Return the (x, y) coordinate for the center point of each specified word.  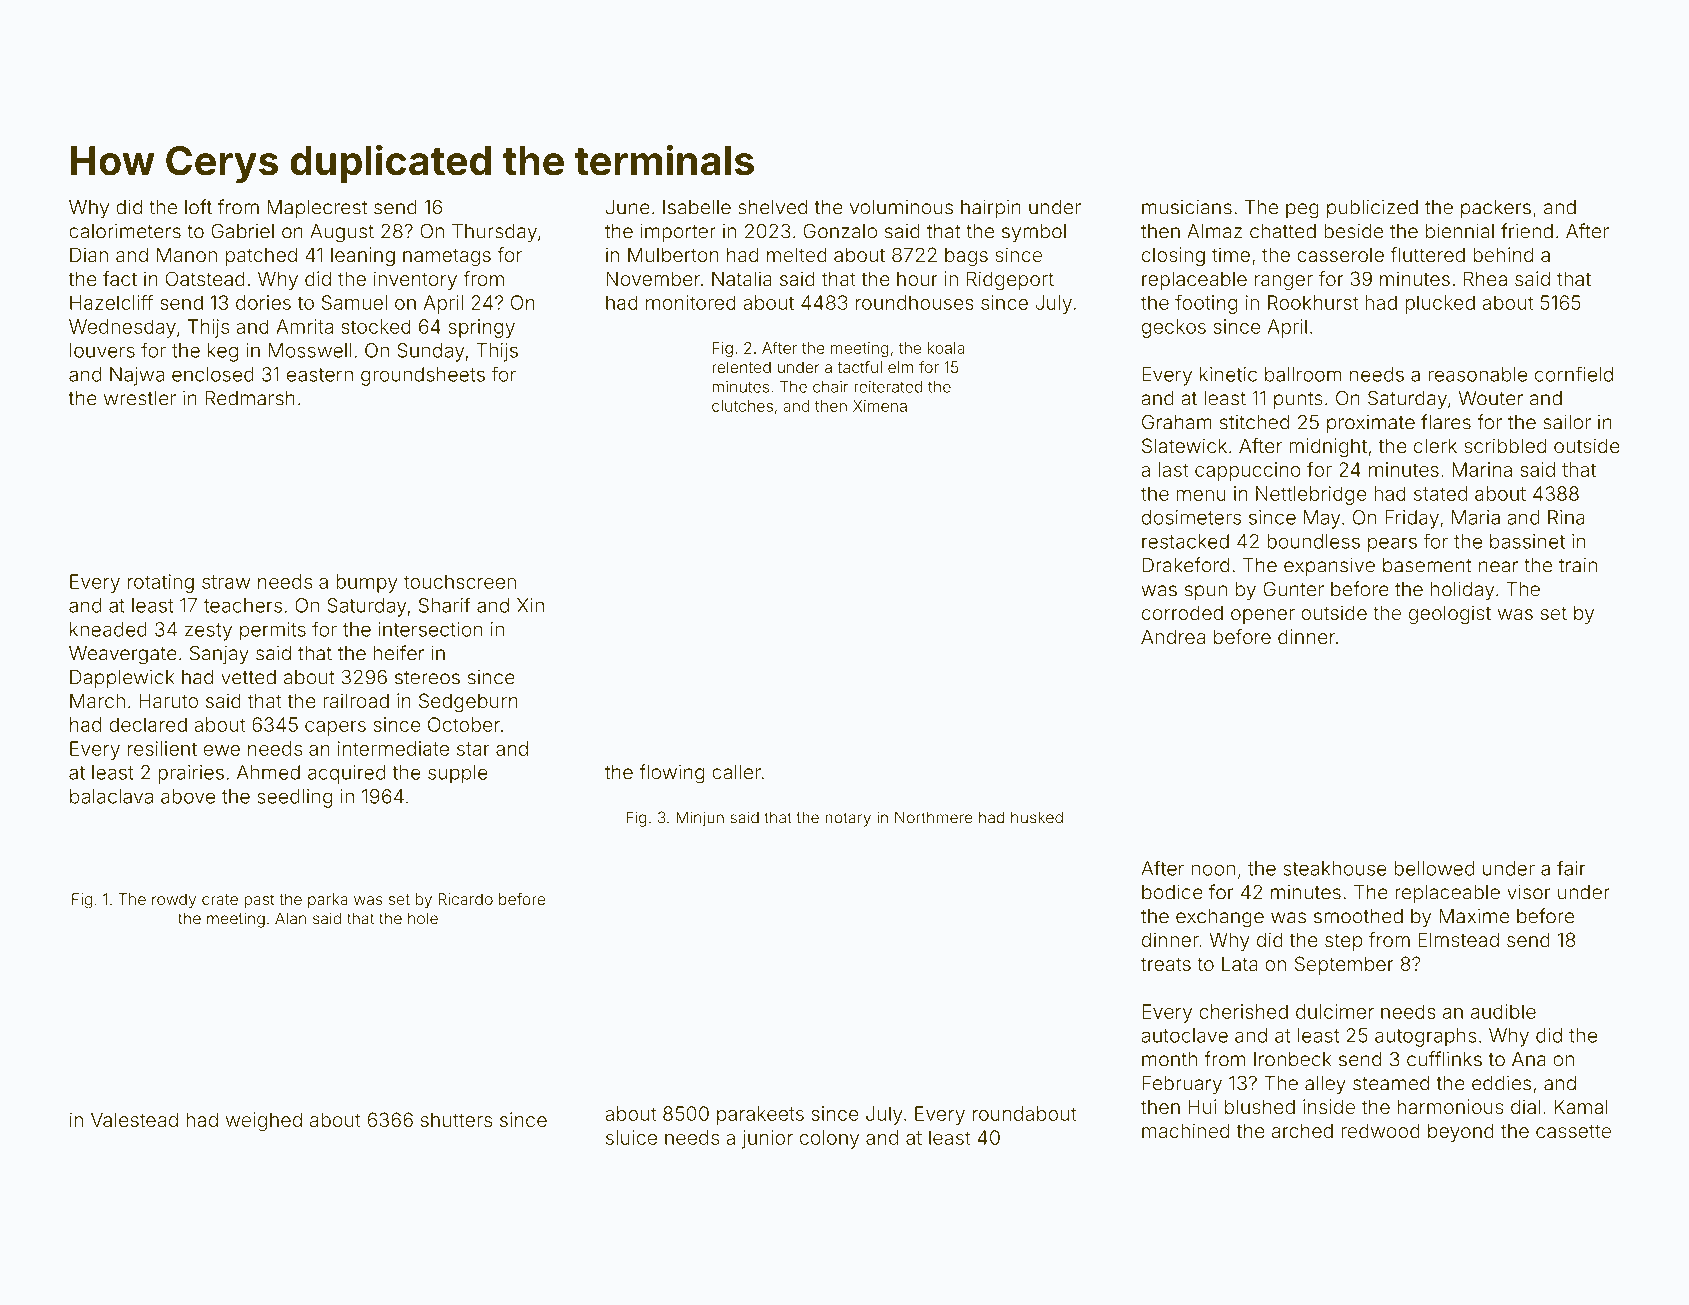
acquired (346, 774)
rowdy (174, 901)
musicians (1187, 207)
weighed (264, 1121)
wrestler (140, 398)
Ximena (880, 406)
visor (1528, 892)
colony (829, 1139)
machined (1185, 1130)
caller (736, 772)
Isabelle (697, 207)
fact (120, 278)
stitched (1254, 422)
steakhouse (1335, 868)
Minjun (700, 819)
